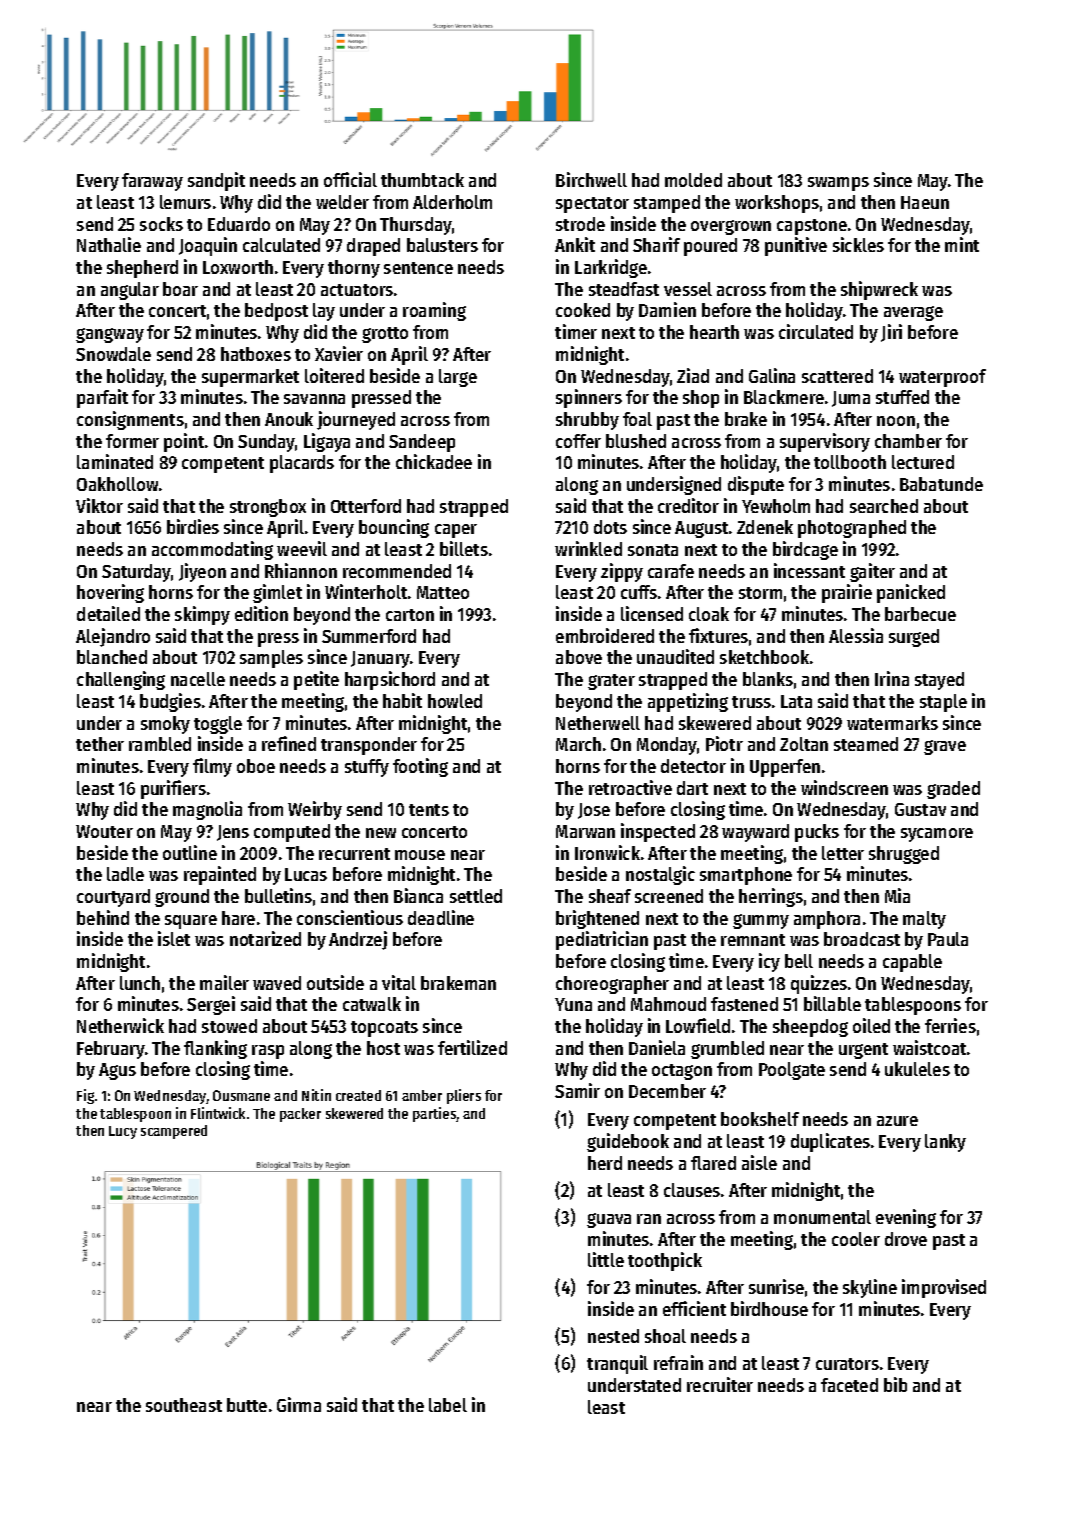 Image resolution: width=1066 pixels, height=1514 pixels. I want to click on butte, so click(247, 1405).
